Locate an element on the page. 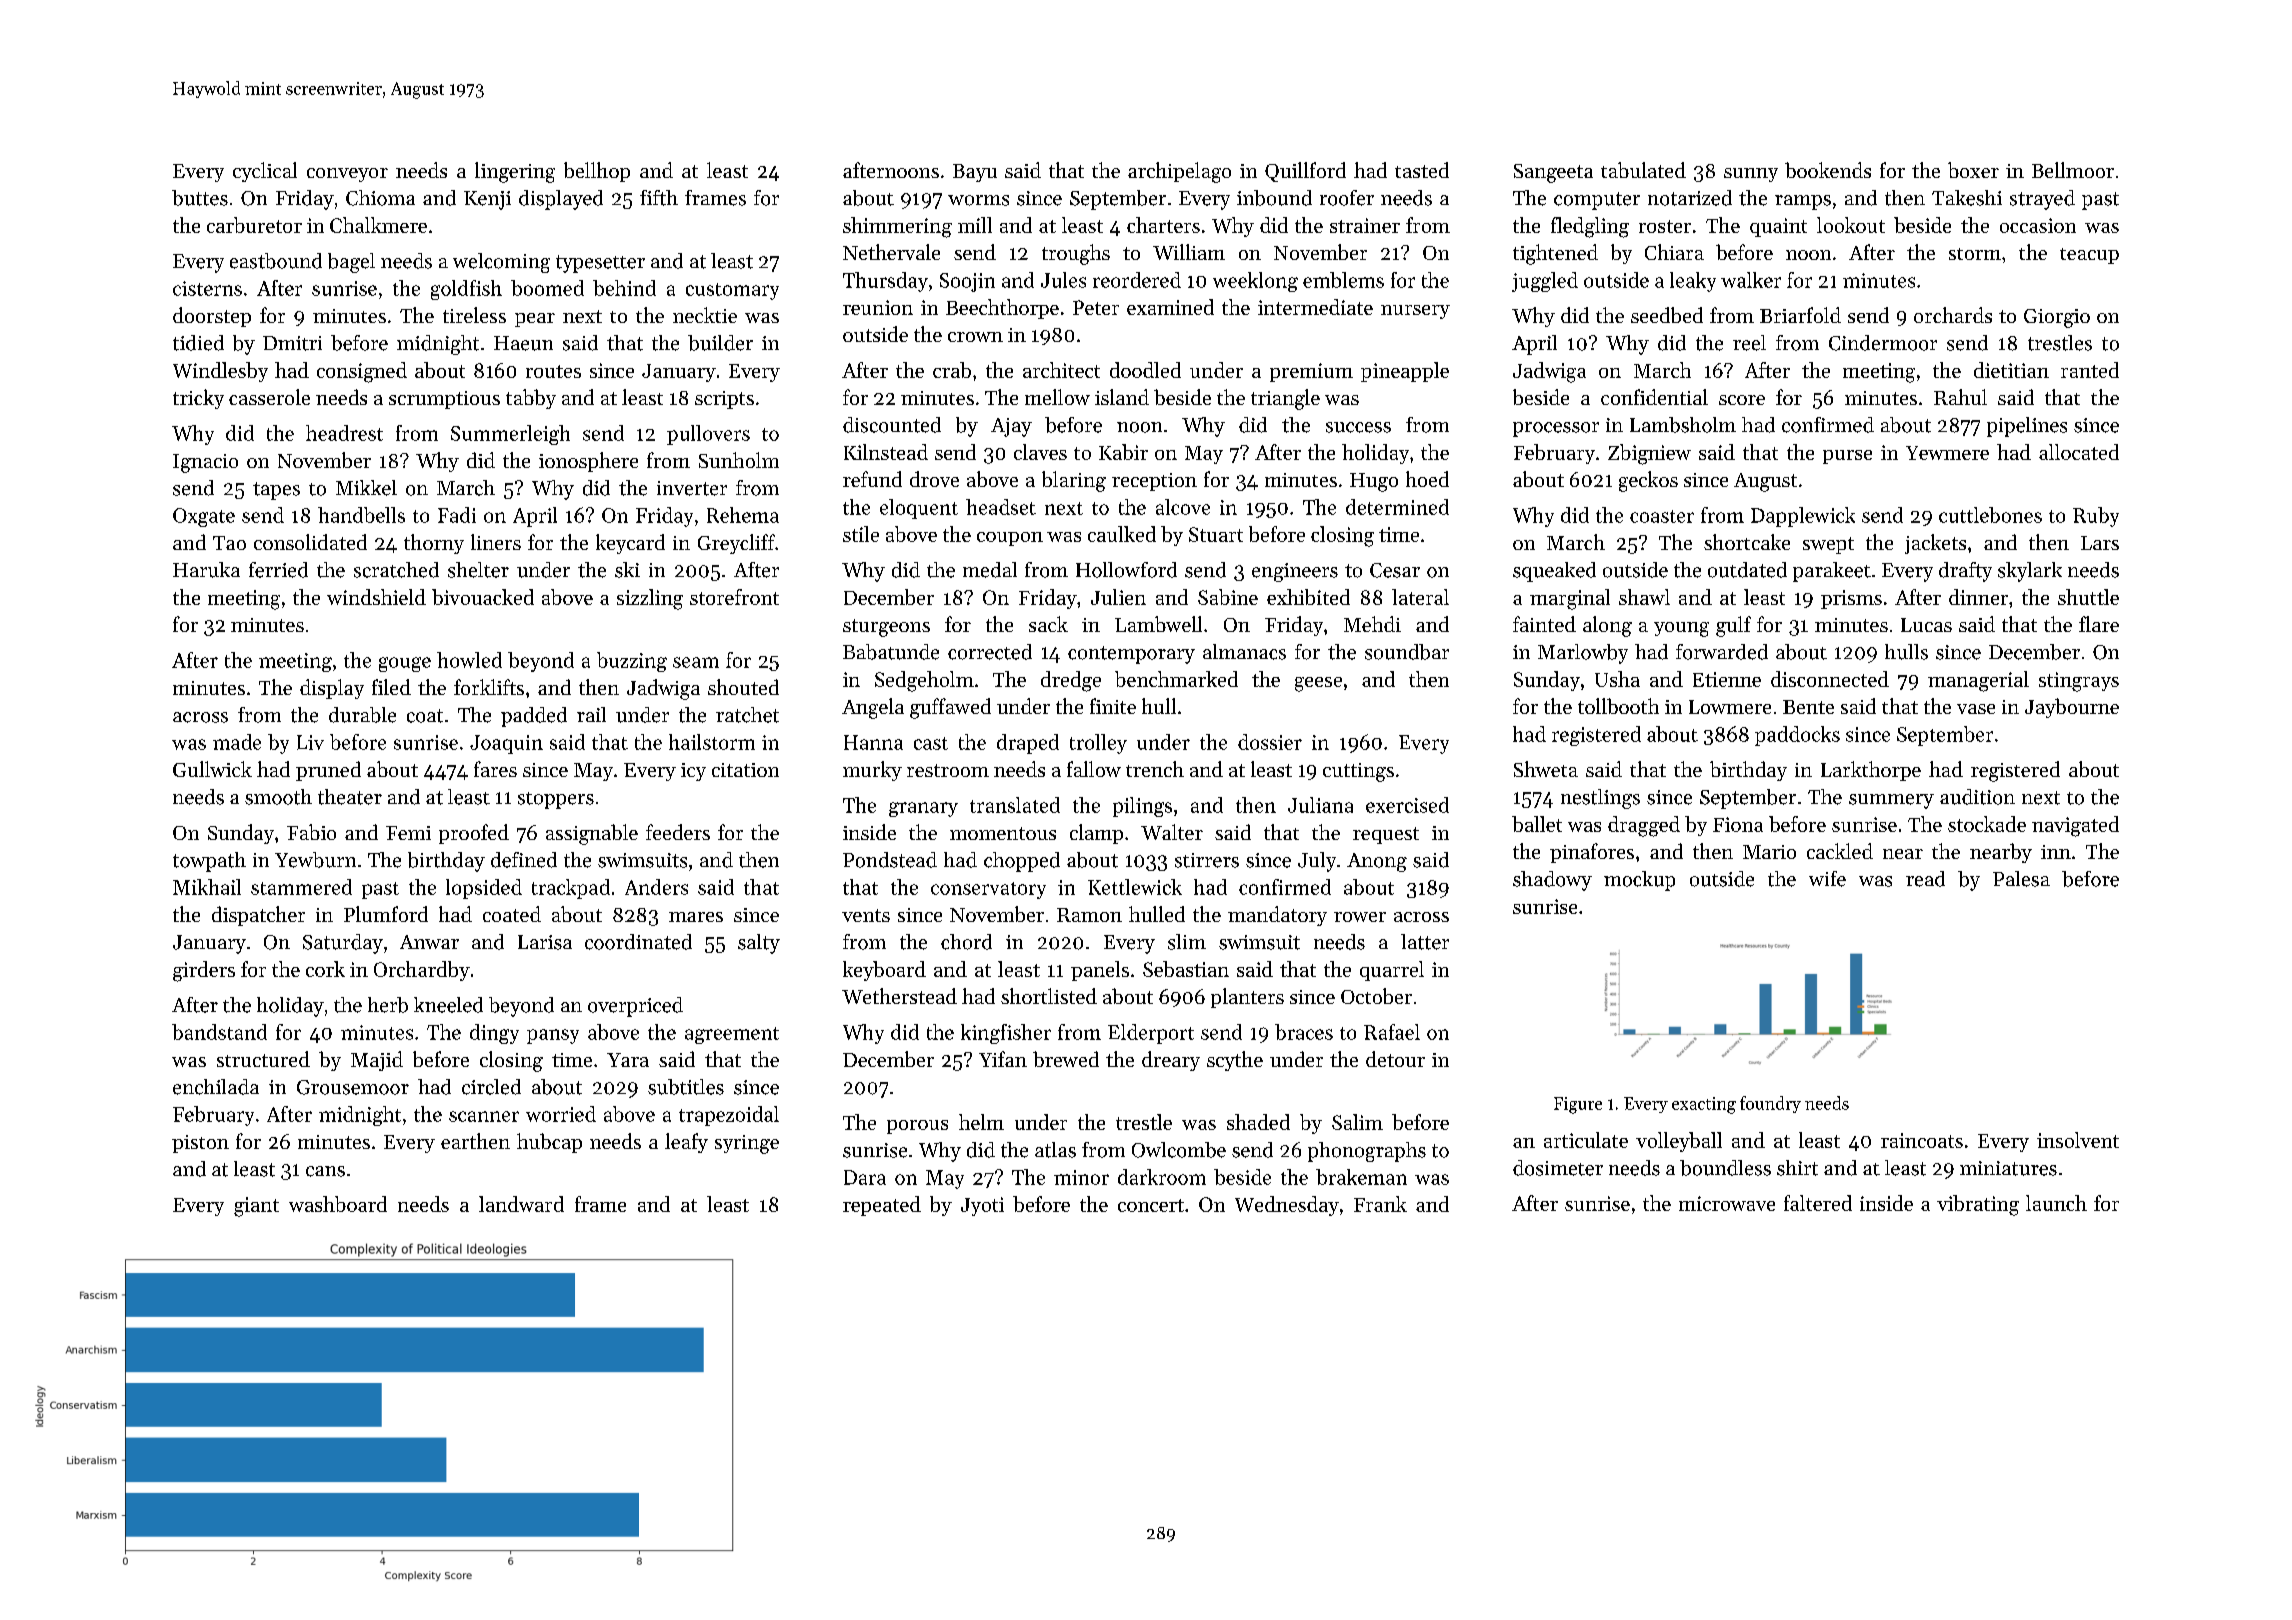 The image size is (2292, 1620). Chalkmere is located at coordinates (378, 225).
